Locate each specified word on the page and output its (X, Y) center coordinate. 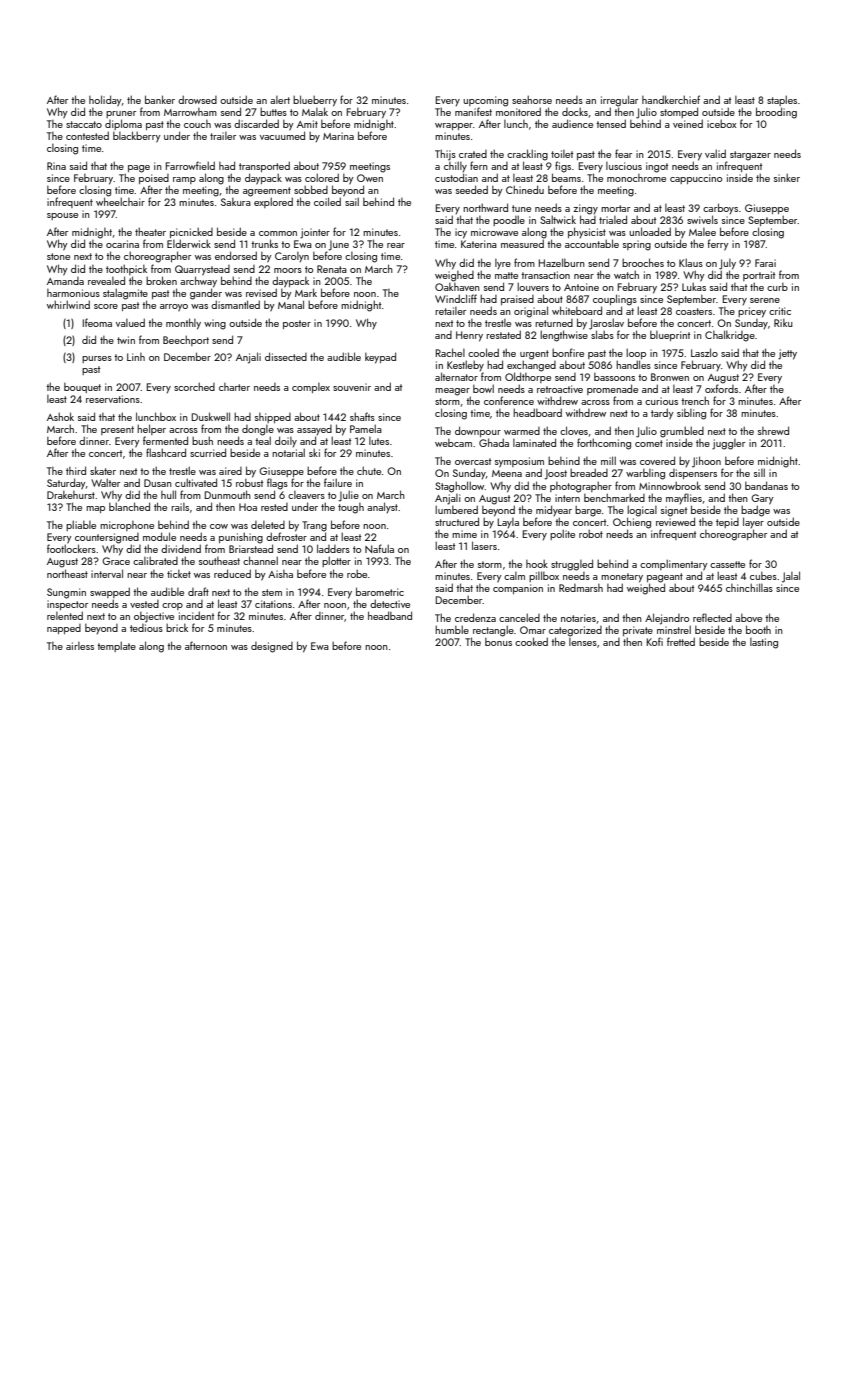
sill (759, 472)
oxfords (721, 388)
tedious (146, 628)
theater (150, 231)
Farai (765, 263)
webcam (453, 443)
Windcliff (456, 298)
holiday (105, 101)
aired (230, 471)
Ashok (60, 416)
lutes (379, 441)
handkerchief (671, 99)
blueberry (315, 101)
